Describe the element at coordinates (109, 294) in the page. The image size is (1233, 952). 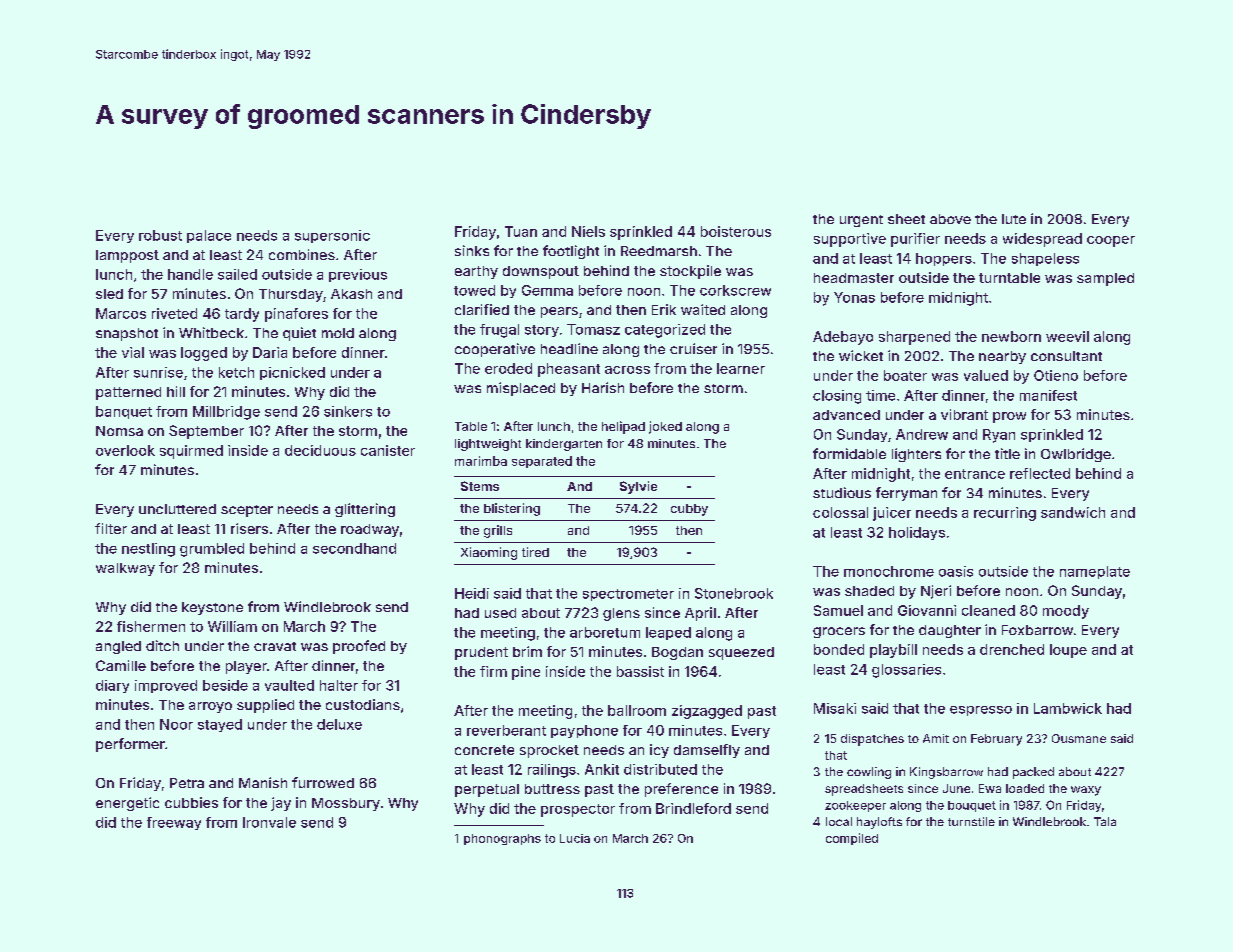
I see `sled` at that location.
